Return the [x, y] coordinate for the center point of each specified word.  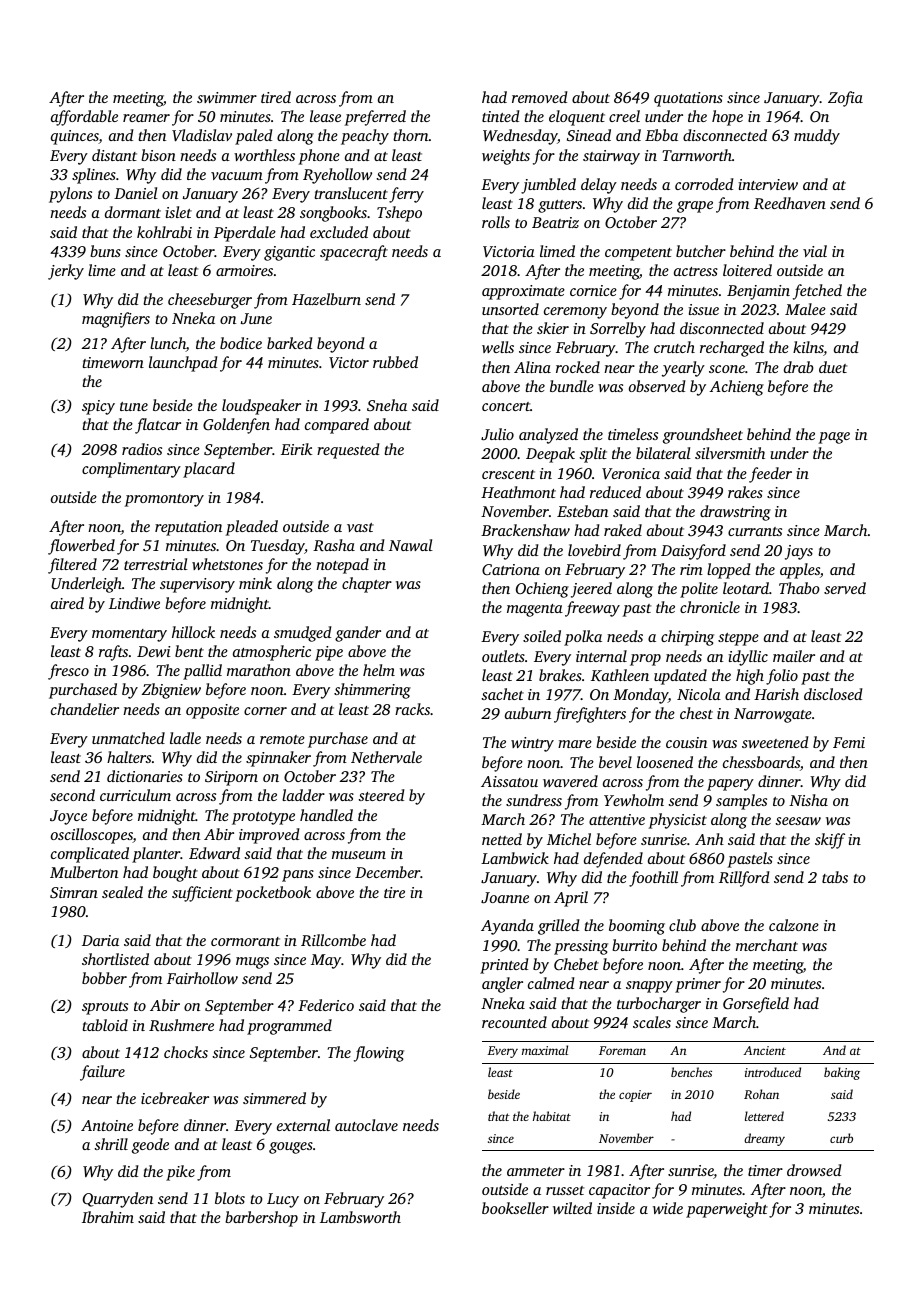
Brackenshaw [525, 530]
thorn [411, 135]
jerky [66, 272]
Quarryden [118, 1200]
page [834, 438]
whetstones [227, 564]
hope [727, 118]
